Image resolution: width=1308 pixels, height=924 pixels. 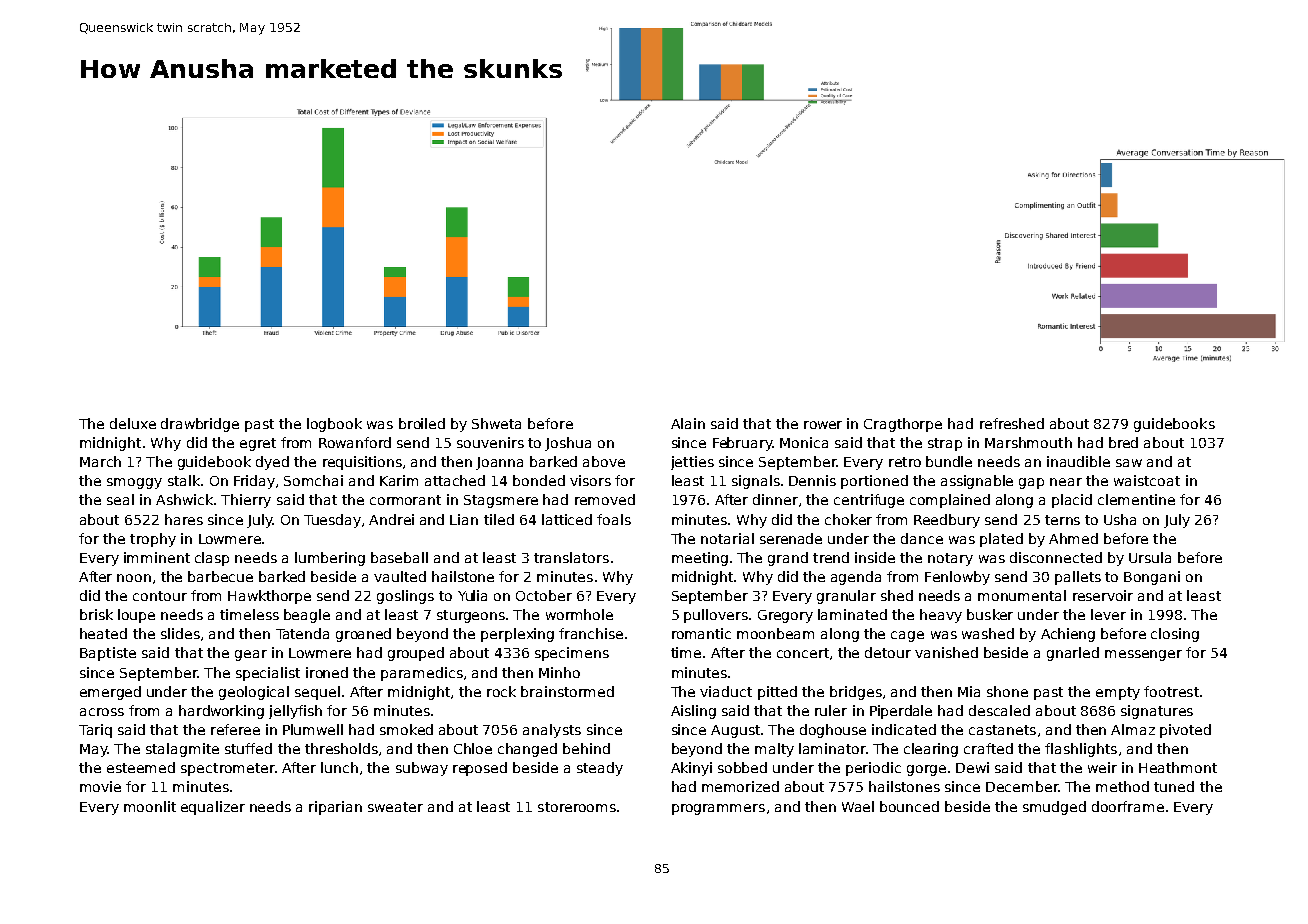 What do you see at coordinates (1062, 520) in the screenshot?
I see `terns` at bounding box center [1062, 520].
